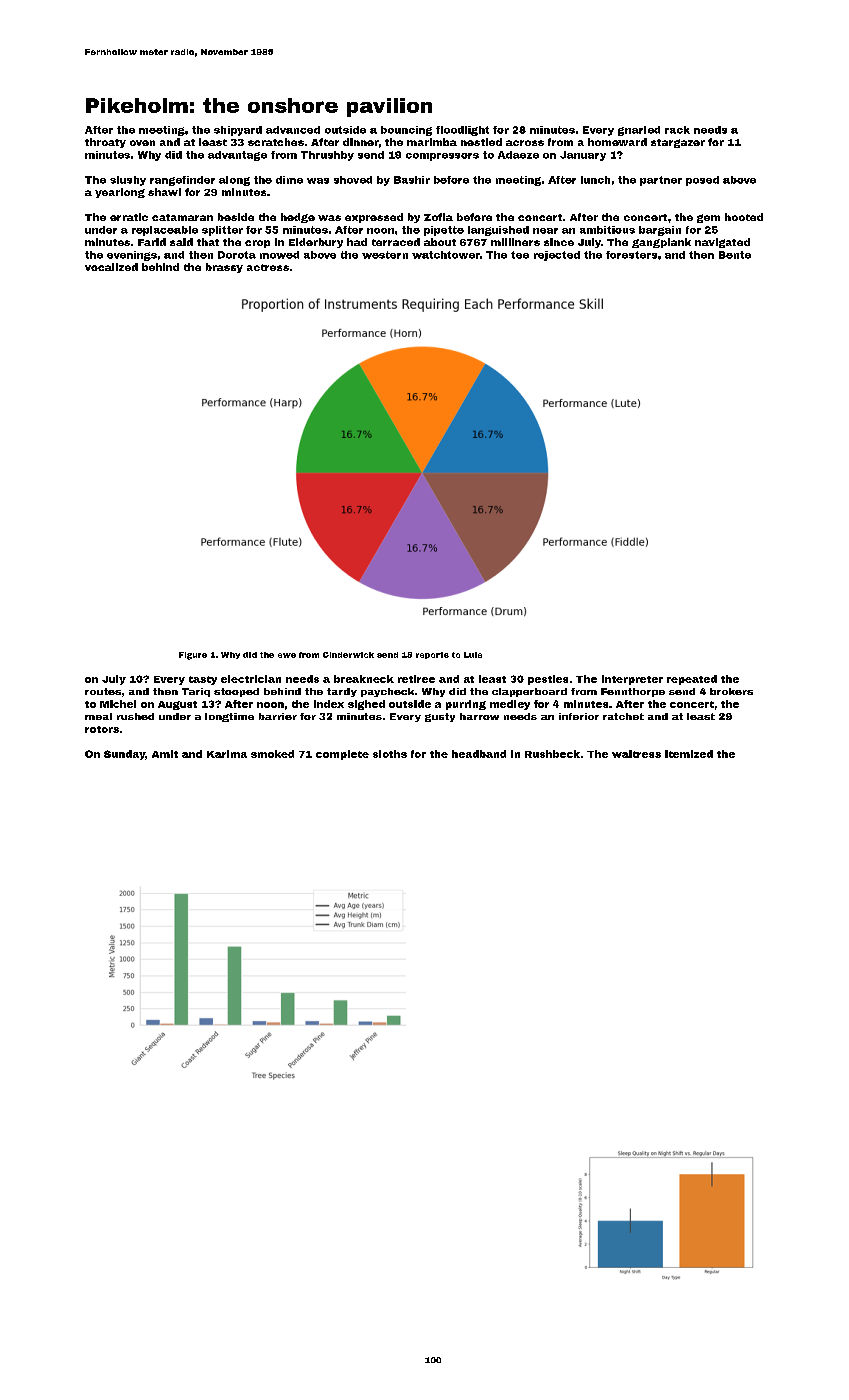  Describe the element at coordinates (193, 656) in the page. I see `Figure` at that location.
